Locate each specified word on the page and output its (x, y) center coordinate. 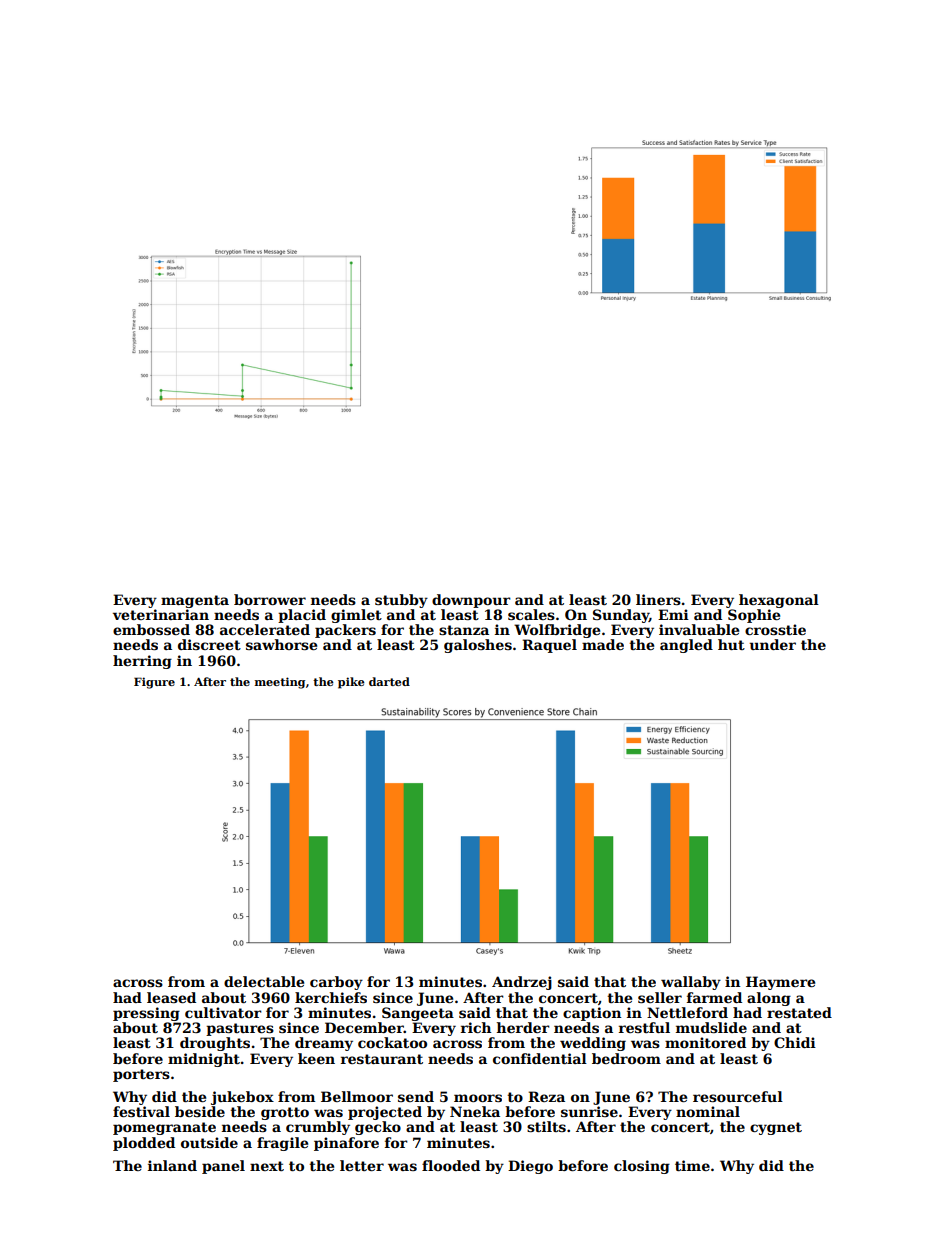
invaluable (699, 629)
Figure (154, 683)
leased (171, 997)
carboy (336, 983)
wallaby (691, 983)
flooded (451, 1165)
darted (389, 681)
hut (731, 644)
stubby (401, 601)
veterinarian (161, 614)
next (267, 1166)
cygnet (776, 1128)
